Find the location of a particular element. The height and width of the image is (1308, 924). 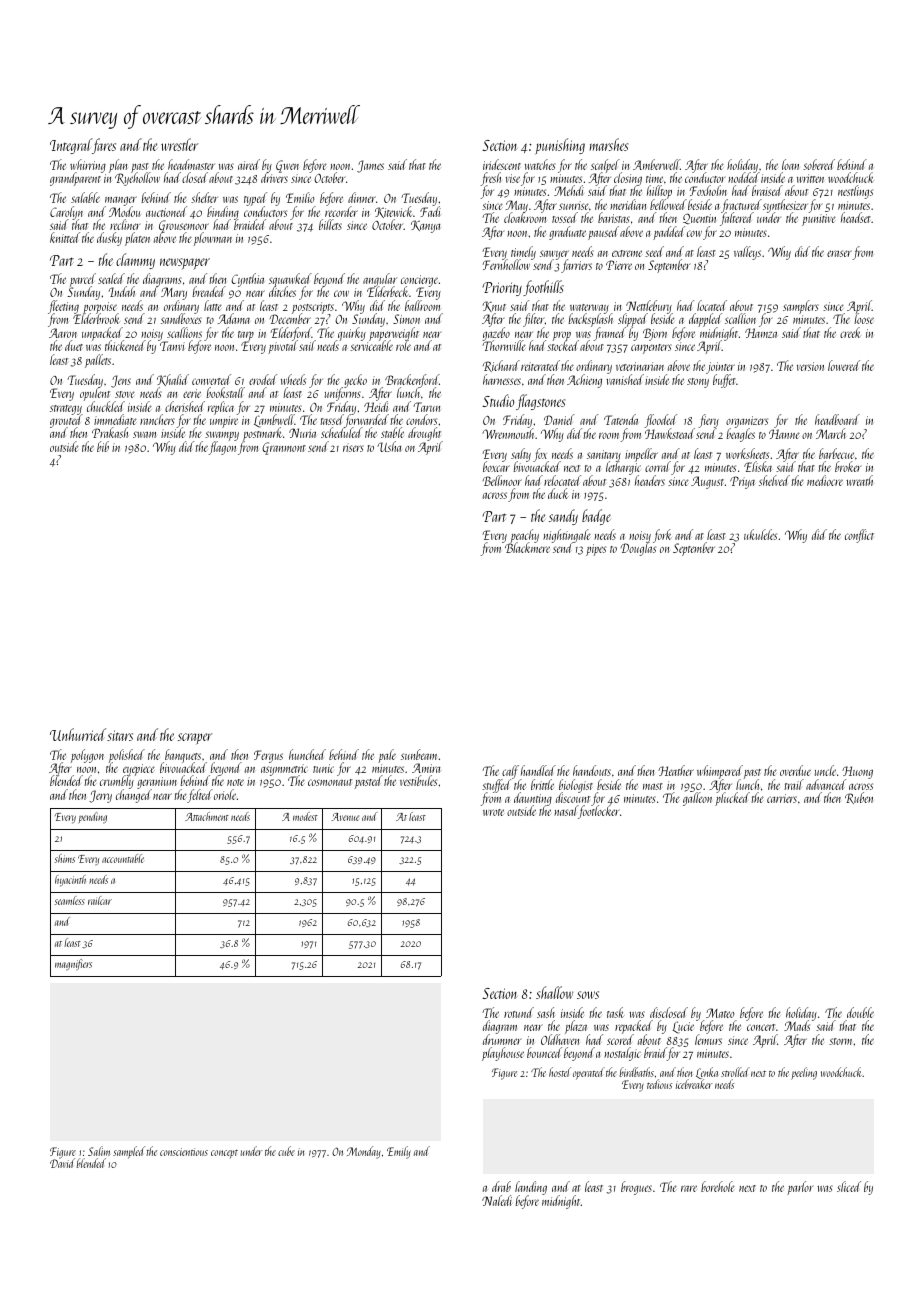

sobered is located at coordinates (819, 164).
